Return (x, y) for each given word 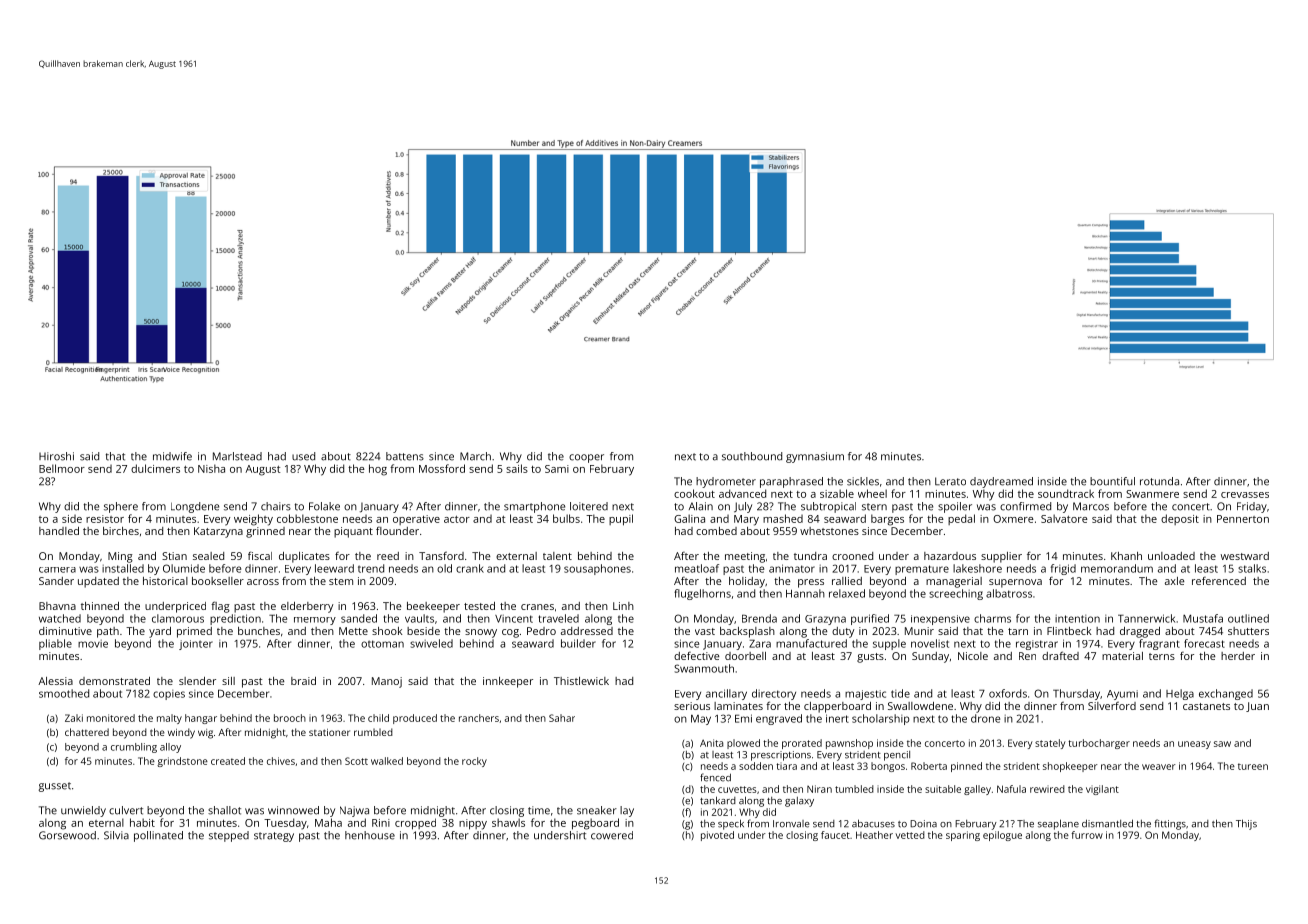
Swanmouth (704, 668)
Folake (324, 506)
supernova (1015, 583)
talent (557, 556)
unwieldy (83, 811)
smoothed (64, 693)
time (539, 810)
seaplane (1058, 824)
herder (1238, 656)
